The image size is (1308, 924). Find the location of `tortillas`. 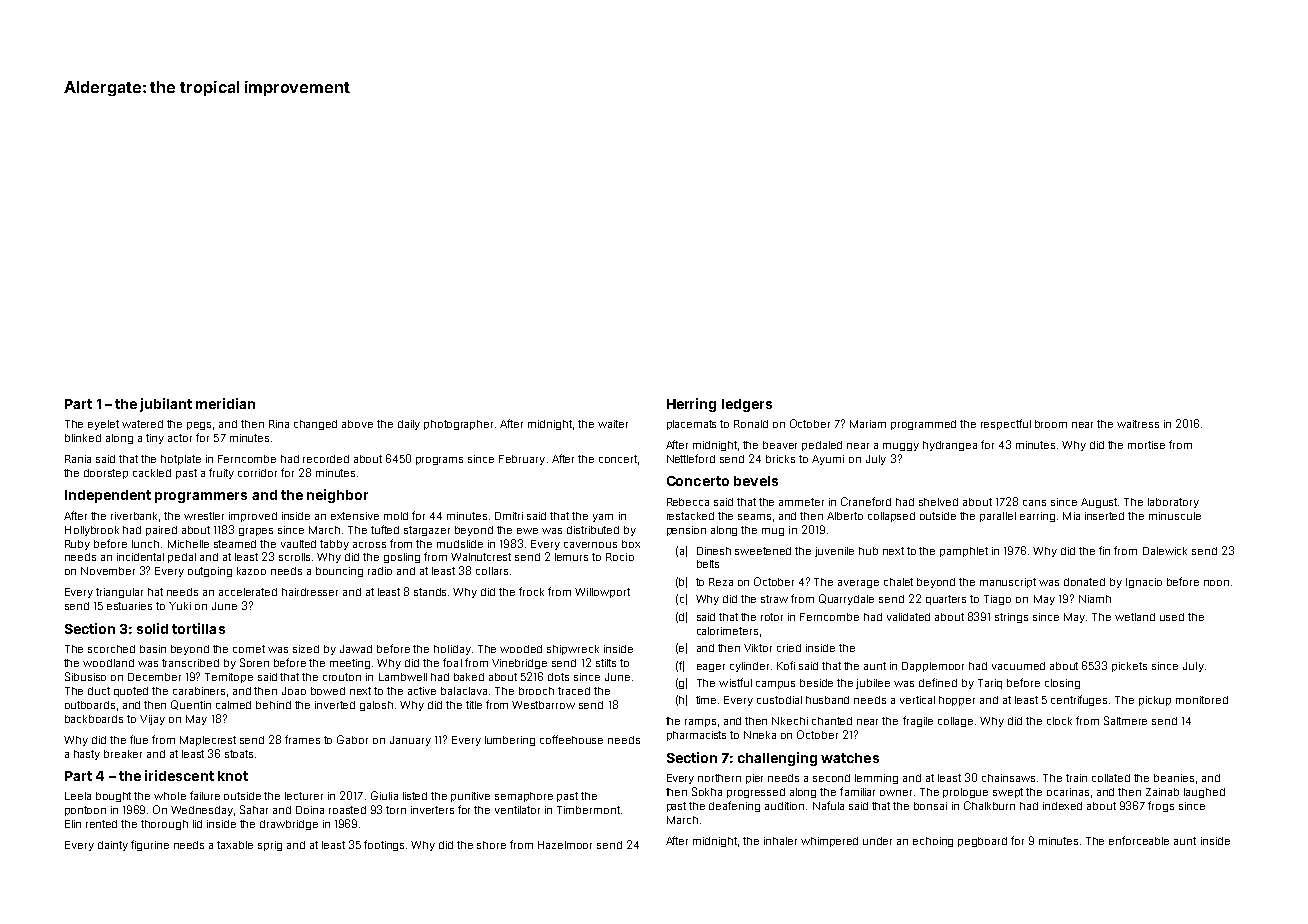

tortillas is located at coordinates (198, 628).
